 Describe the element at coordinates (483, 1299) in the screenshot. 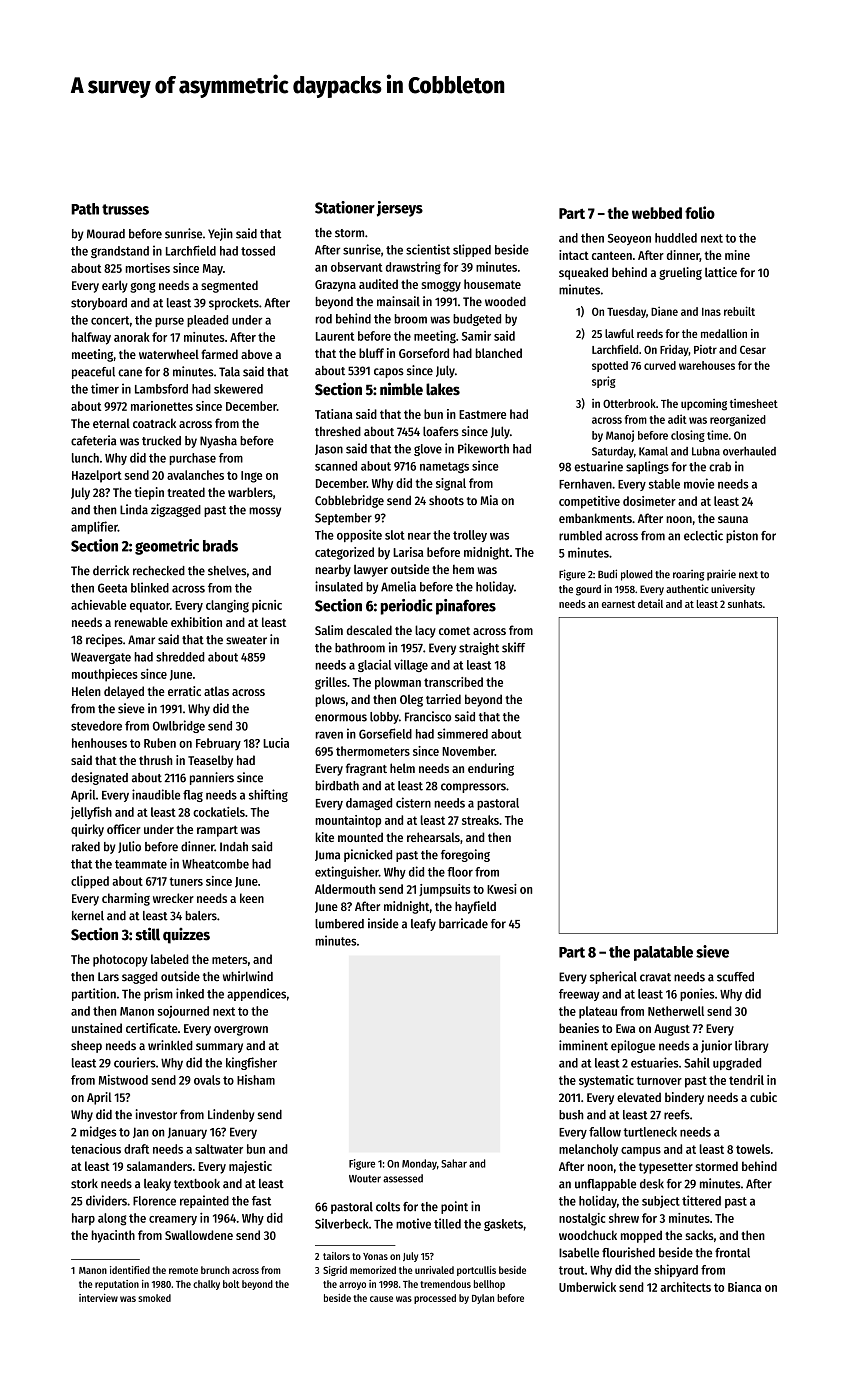

I see `Dylan` at that location.
